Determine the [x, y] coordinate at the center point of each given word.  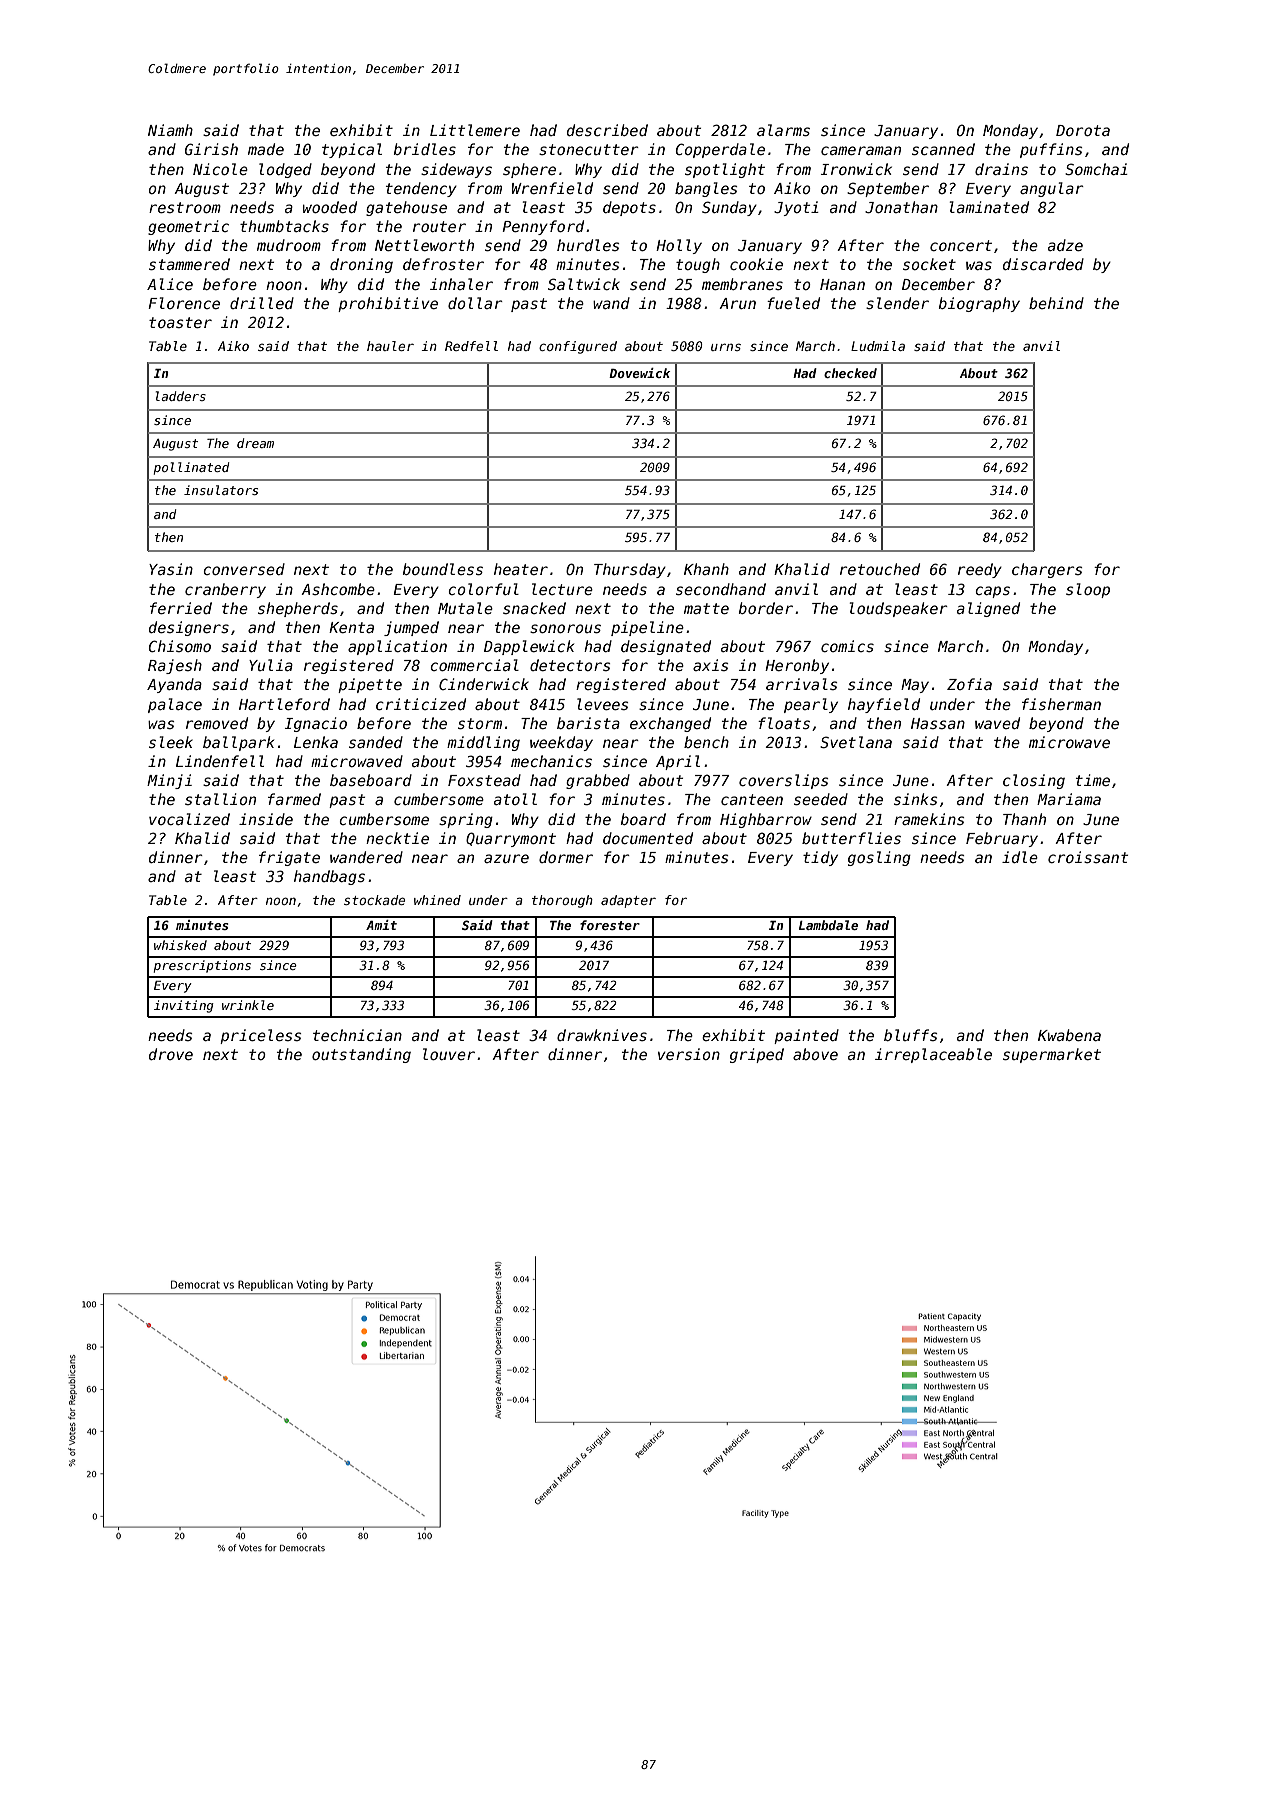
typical [352, 150]
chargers [1047, 570]
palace [175, 705]
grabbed [598, 781]
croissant [1088, 857]
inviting [184, 1006]
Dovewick [639, 373]
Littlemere [475, 130]
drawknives [602, 1035]
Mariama [1069, 799]
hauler [390, 346]
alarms [783, 130]
